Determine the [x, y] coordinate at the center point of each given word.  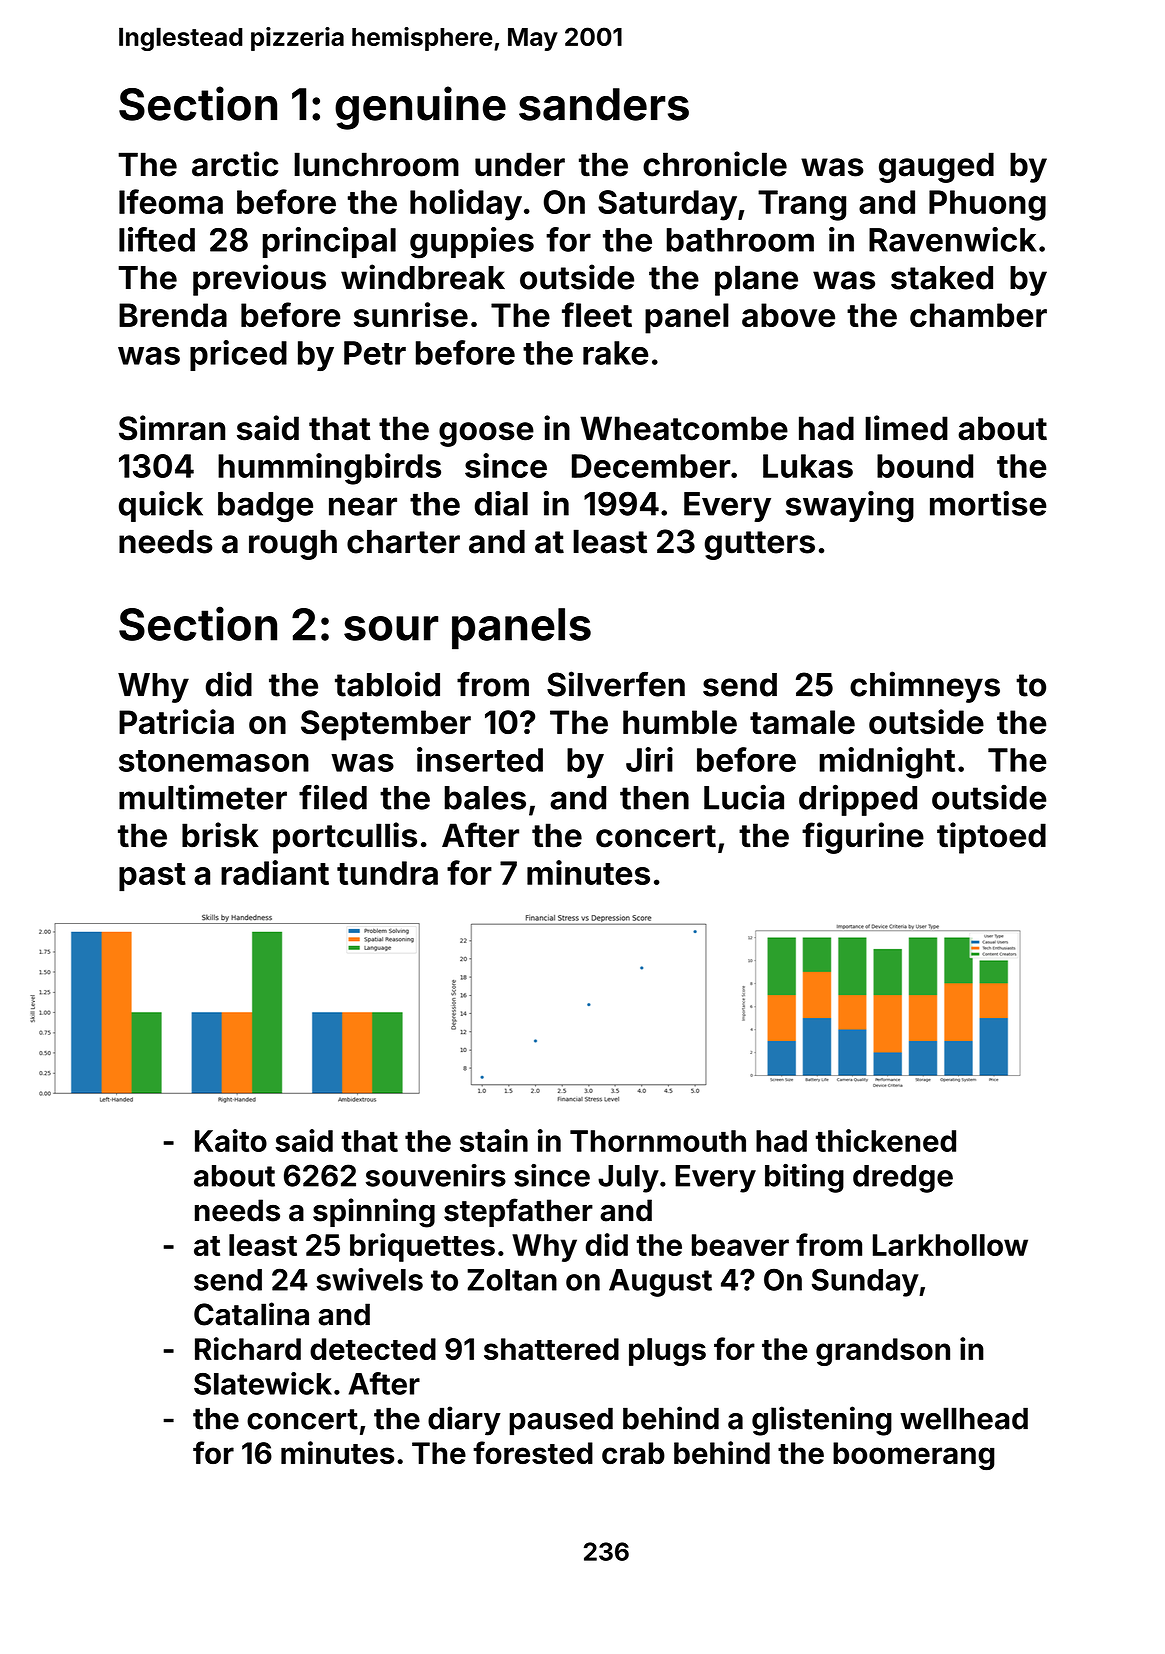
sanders [604, 104]
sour [391, 628]
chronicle [715, 164]
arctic [235, 164]
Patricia [176, 721]
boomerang [914, 1456]
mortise [988, 503]
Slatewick [263, 1383]
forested [533, 1452]
